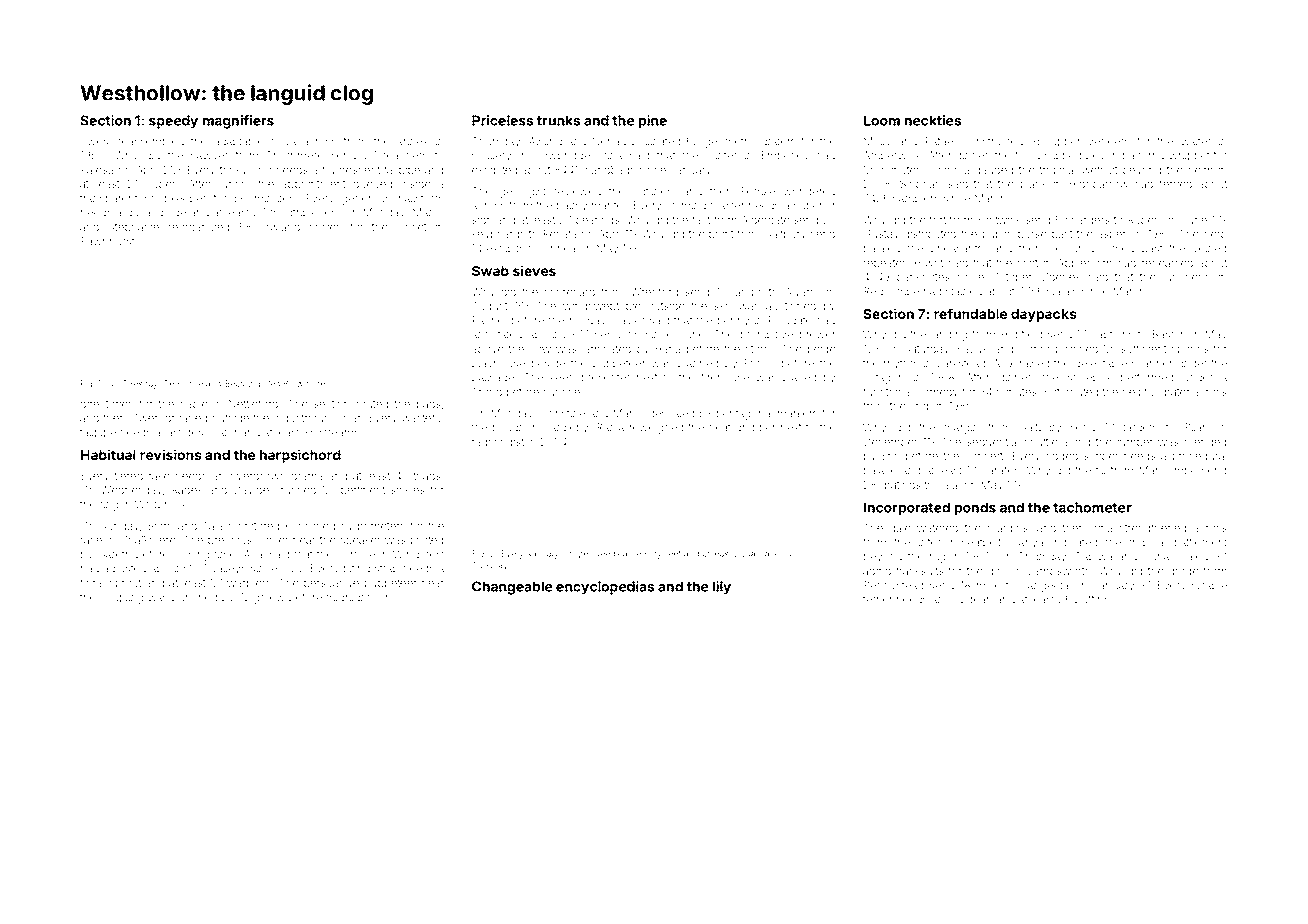  What do you see at coordinates (490, 271) in the screenshot?
I see `Swab` at bounding box center [490, 271].
